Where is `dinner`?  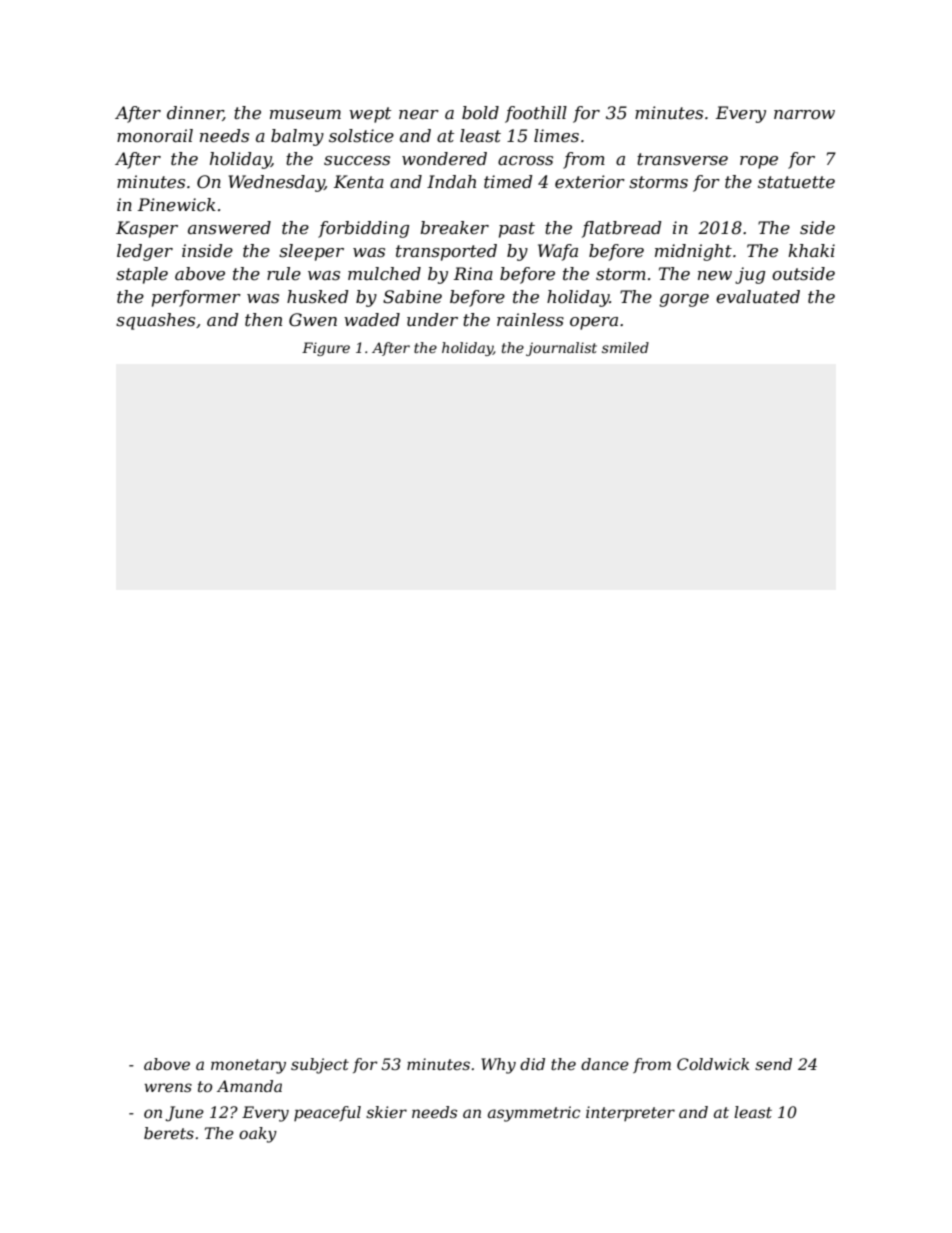
dinner is located at coordinates (195, 113).
